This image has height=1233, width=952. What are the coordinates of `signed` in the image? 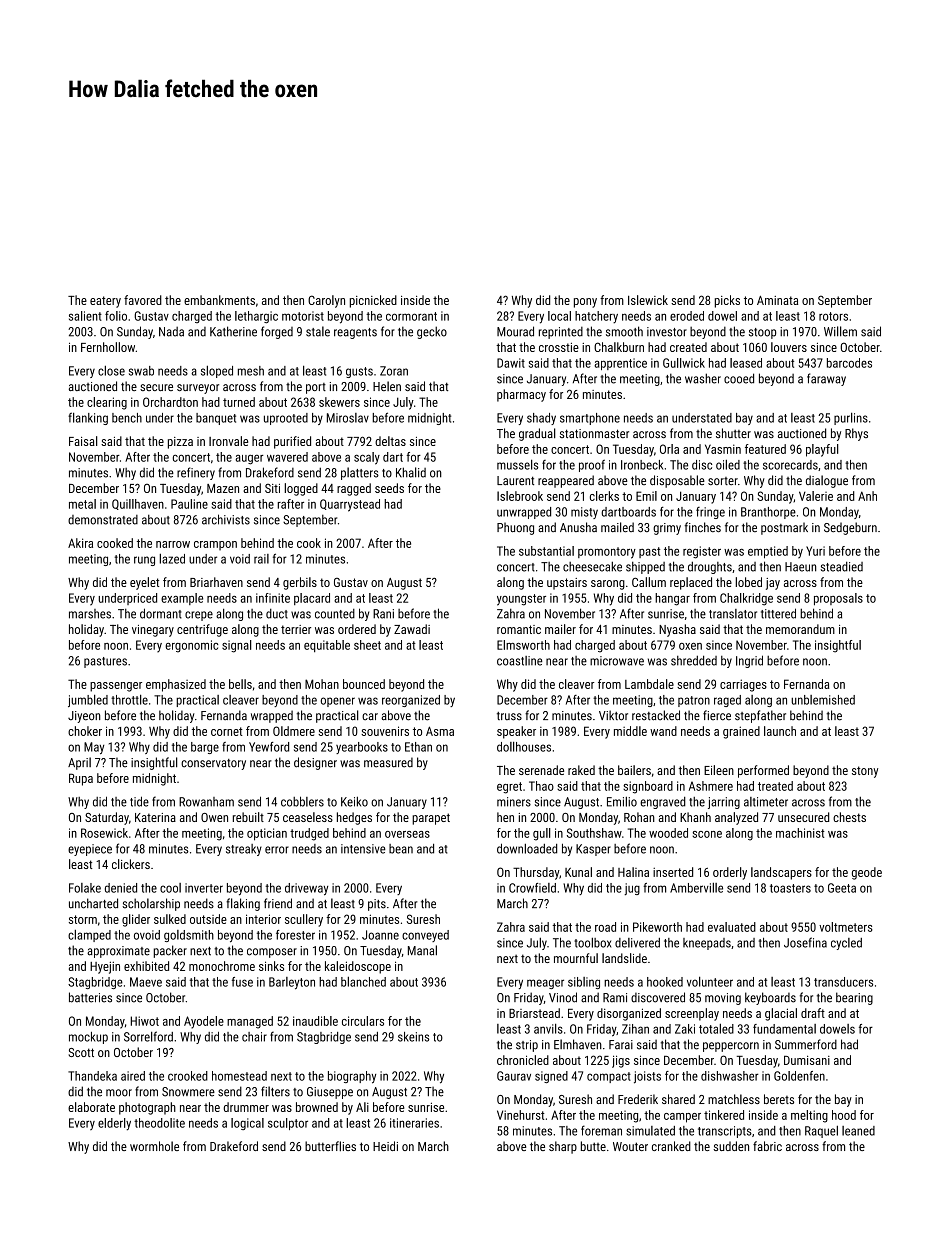 It's located at (551, 1077).
